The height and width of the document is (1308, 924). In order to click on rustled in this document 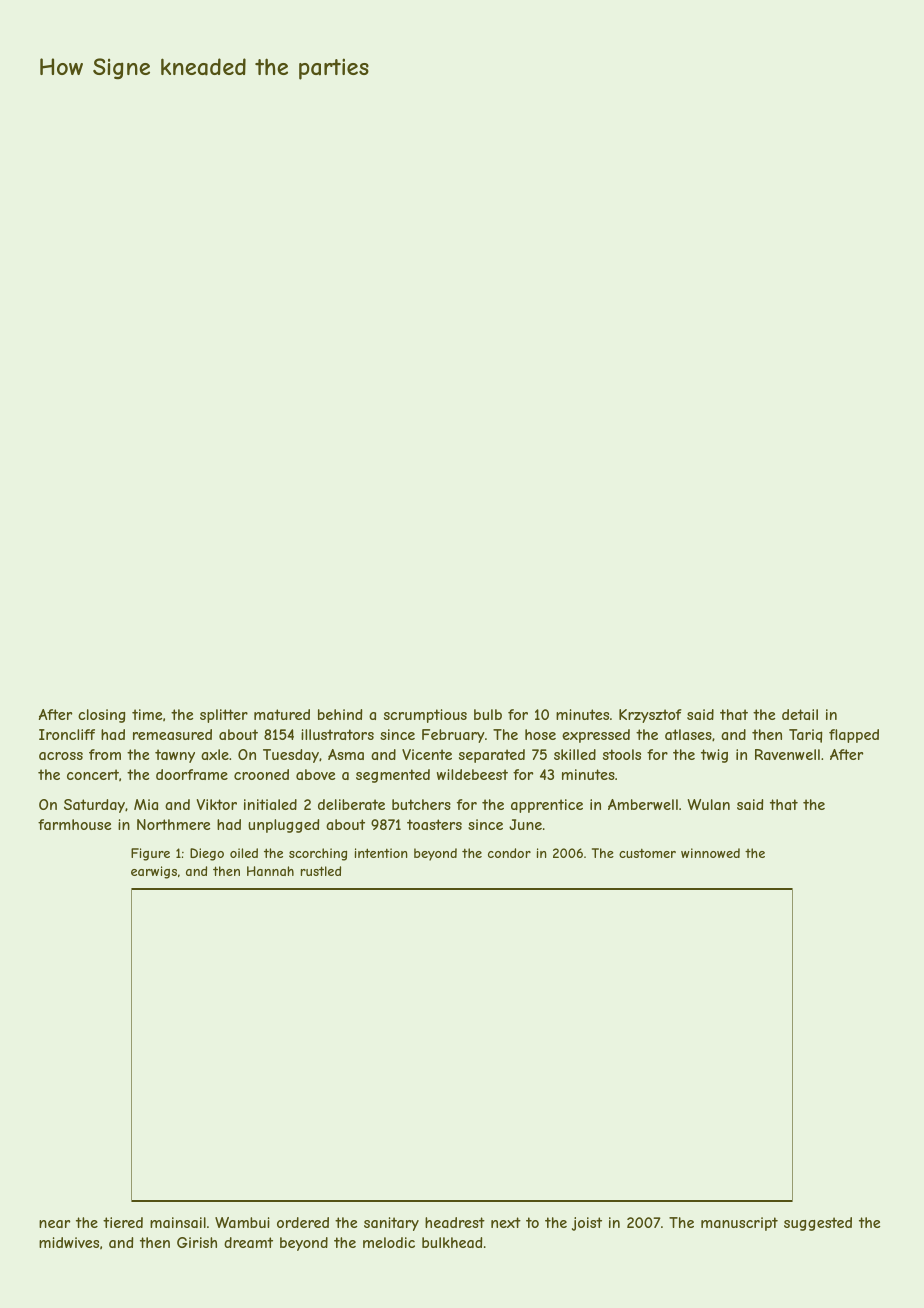, I will do `click(321, 871)`.
